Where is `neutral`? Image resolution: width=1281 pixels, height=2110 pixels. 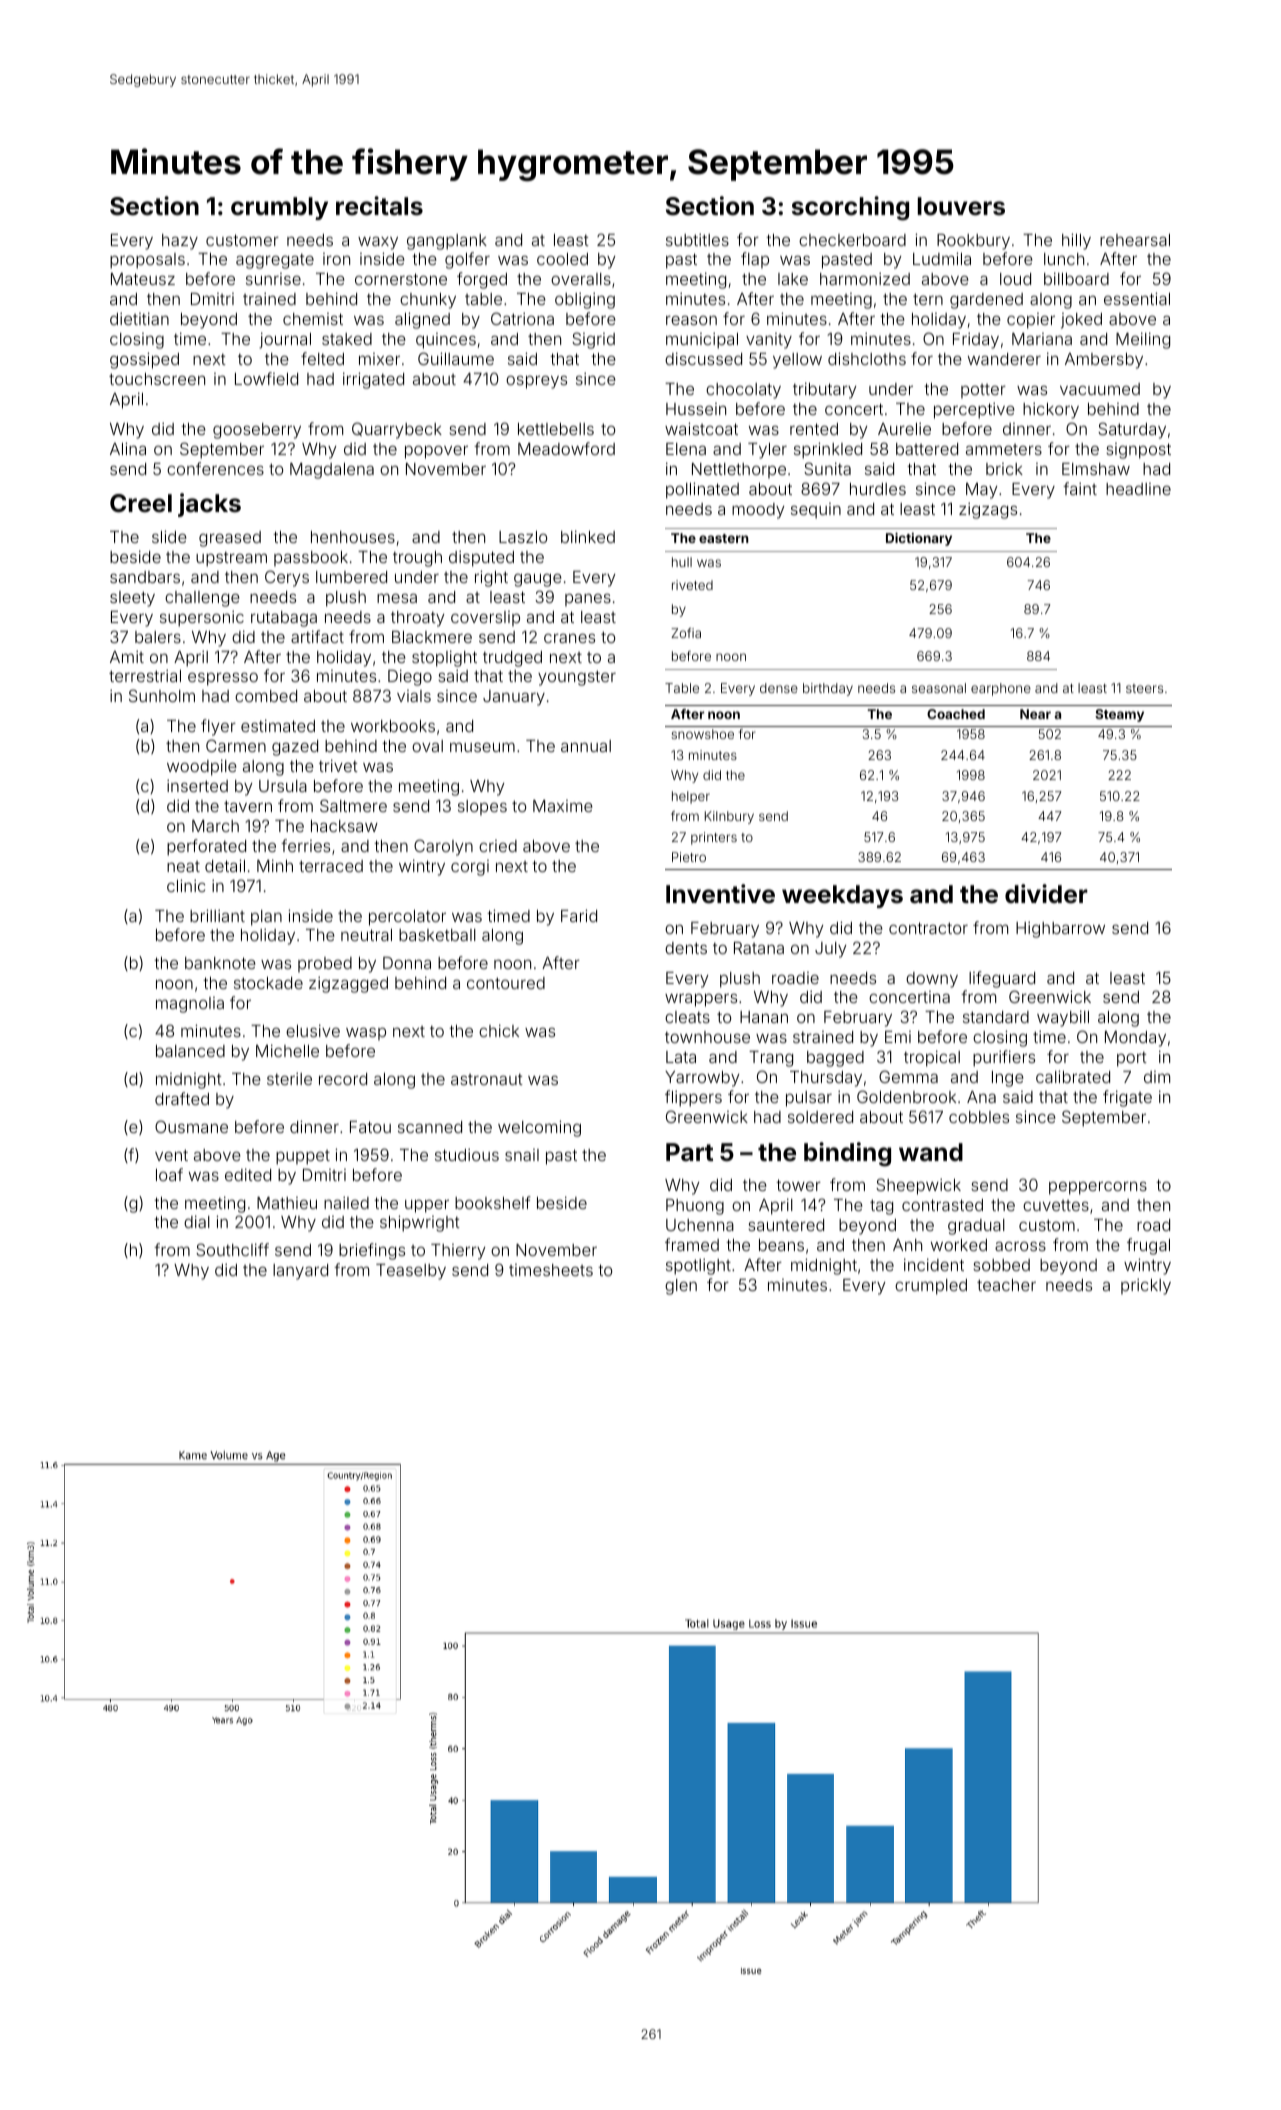
neutral is located at coordinates (366, 935).
